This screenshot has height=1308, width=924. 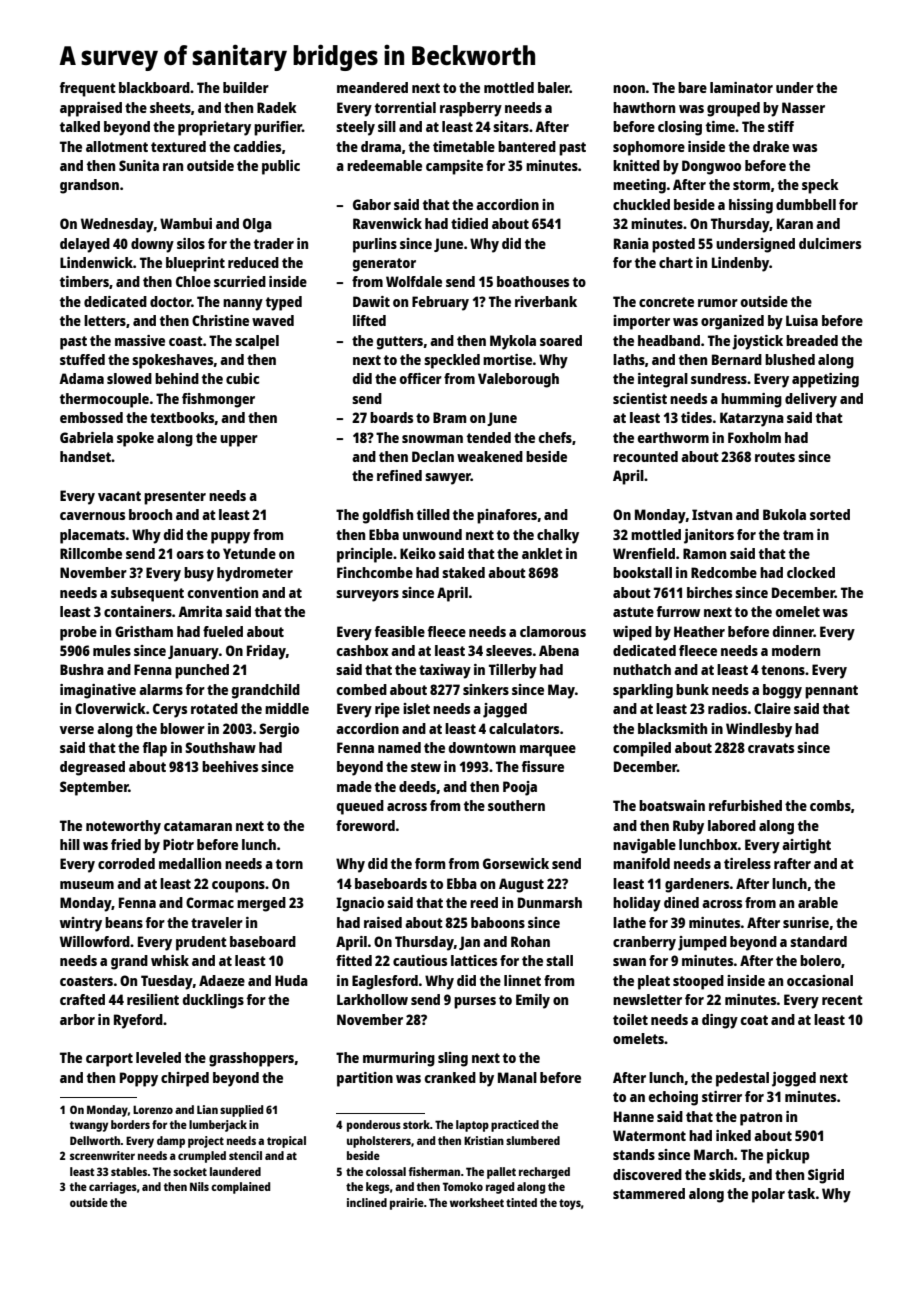 What do you see at coordinates (240, 1188) in the screenshot?
I see `complained` at bounding box center [240, 1188].
